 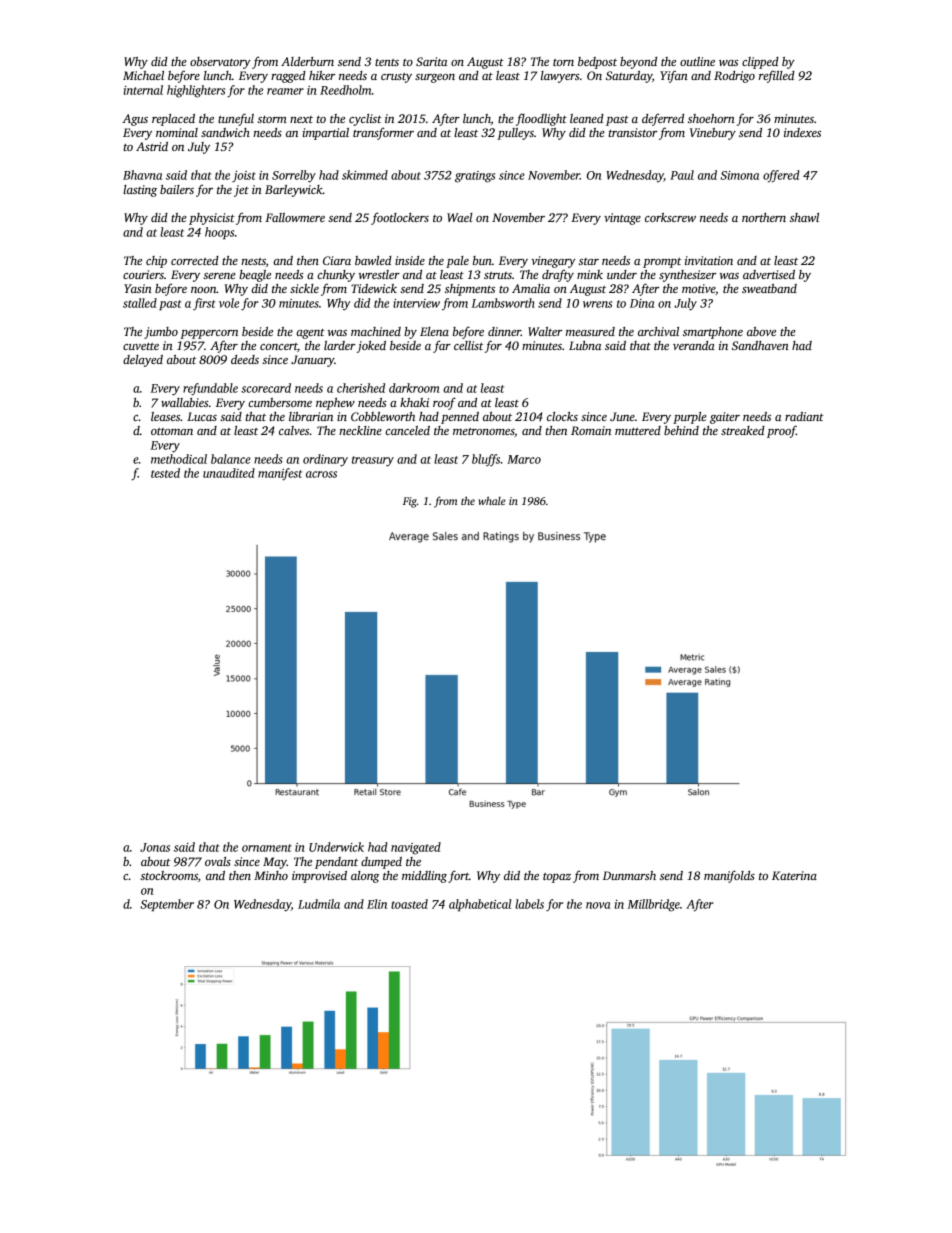 I want to click on Michael, so click(x=143, y=75).
